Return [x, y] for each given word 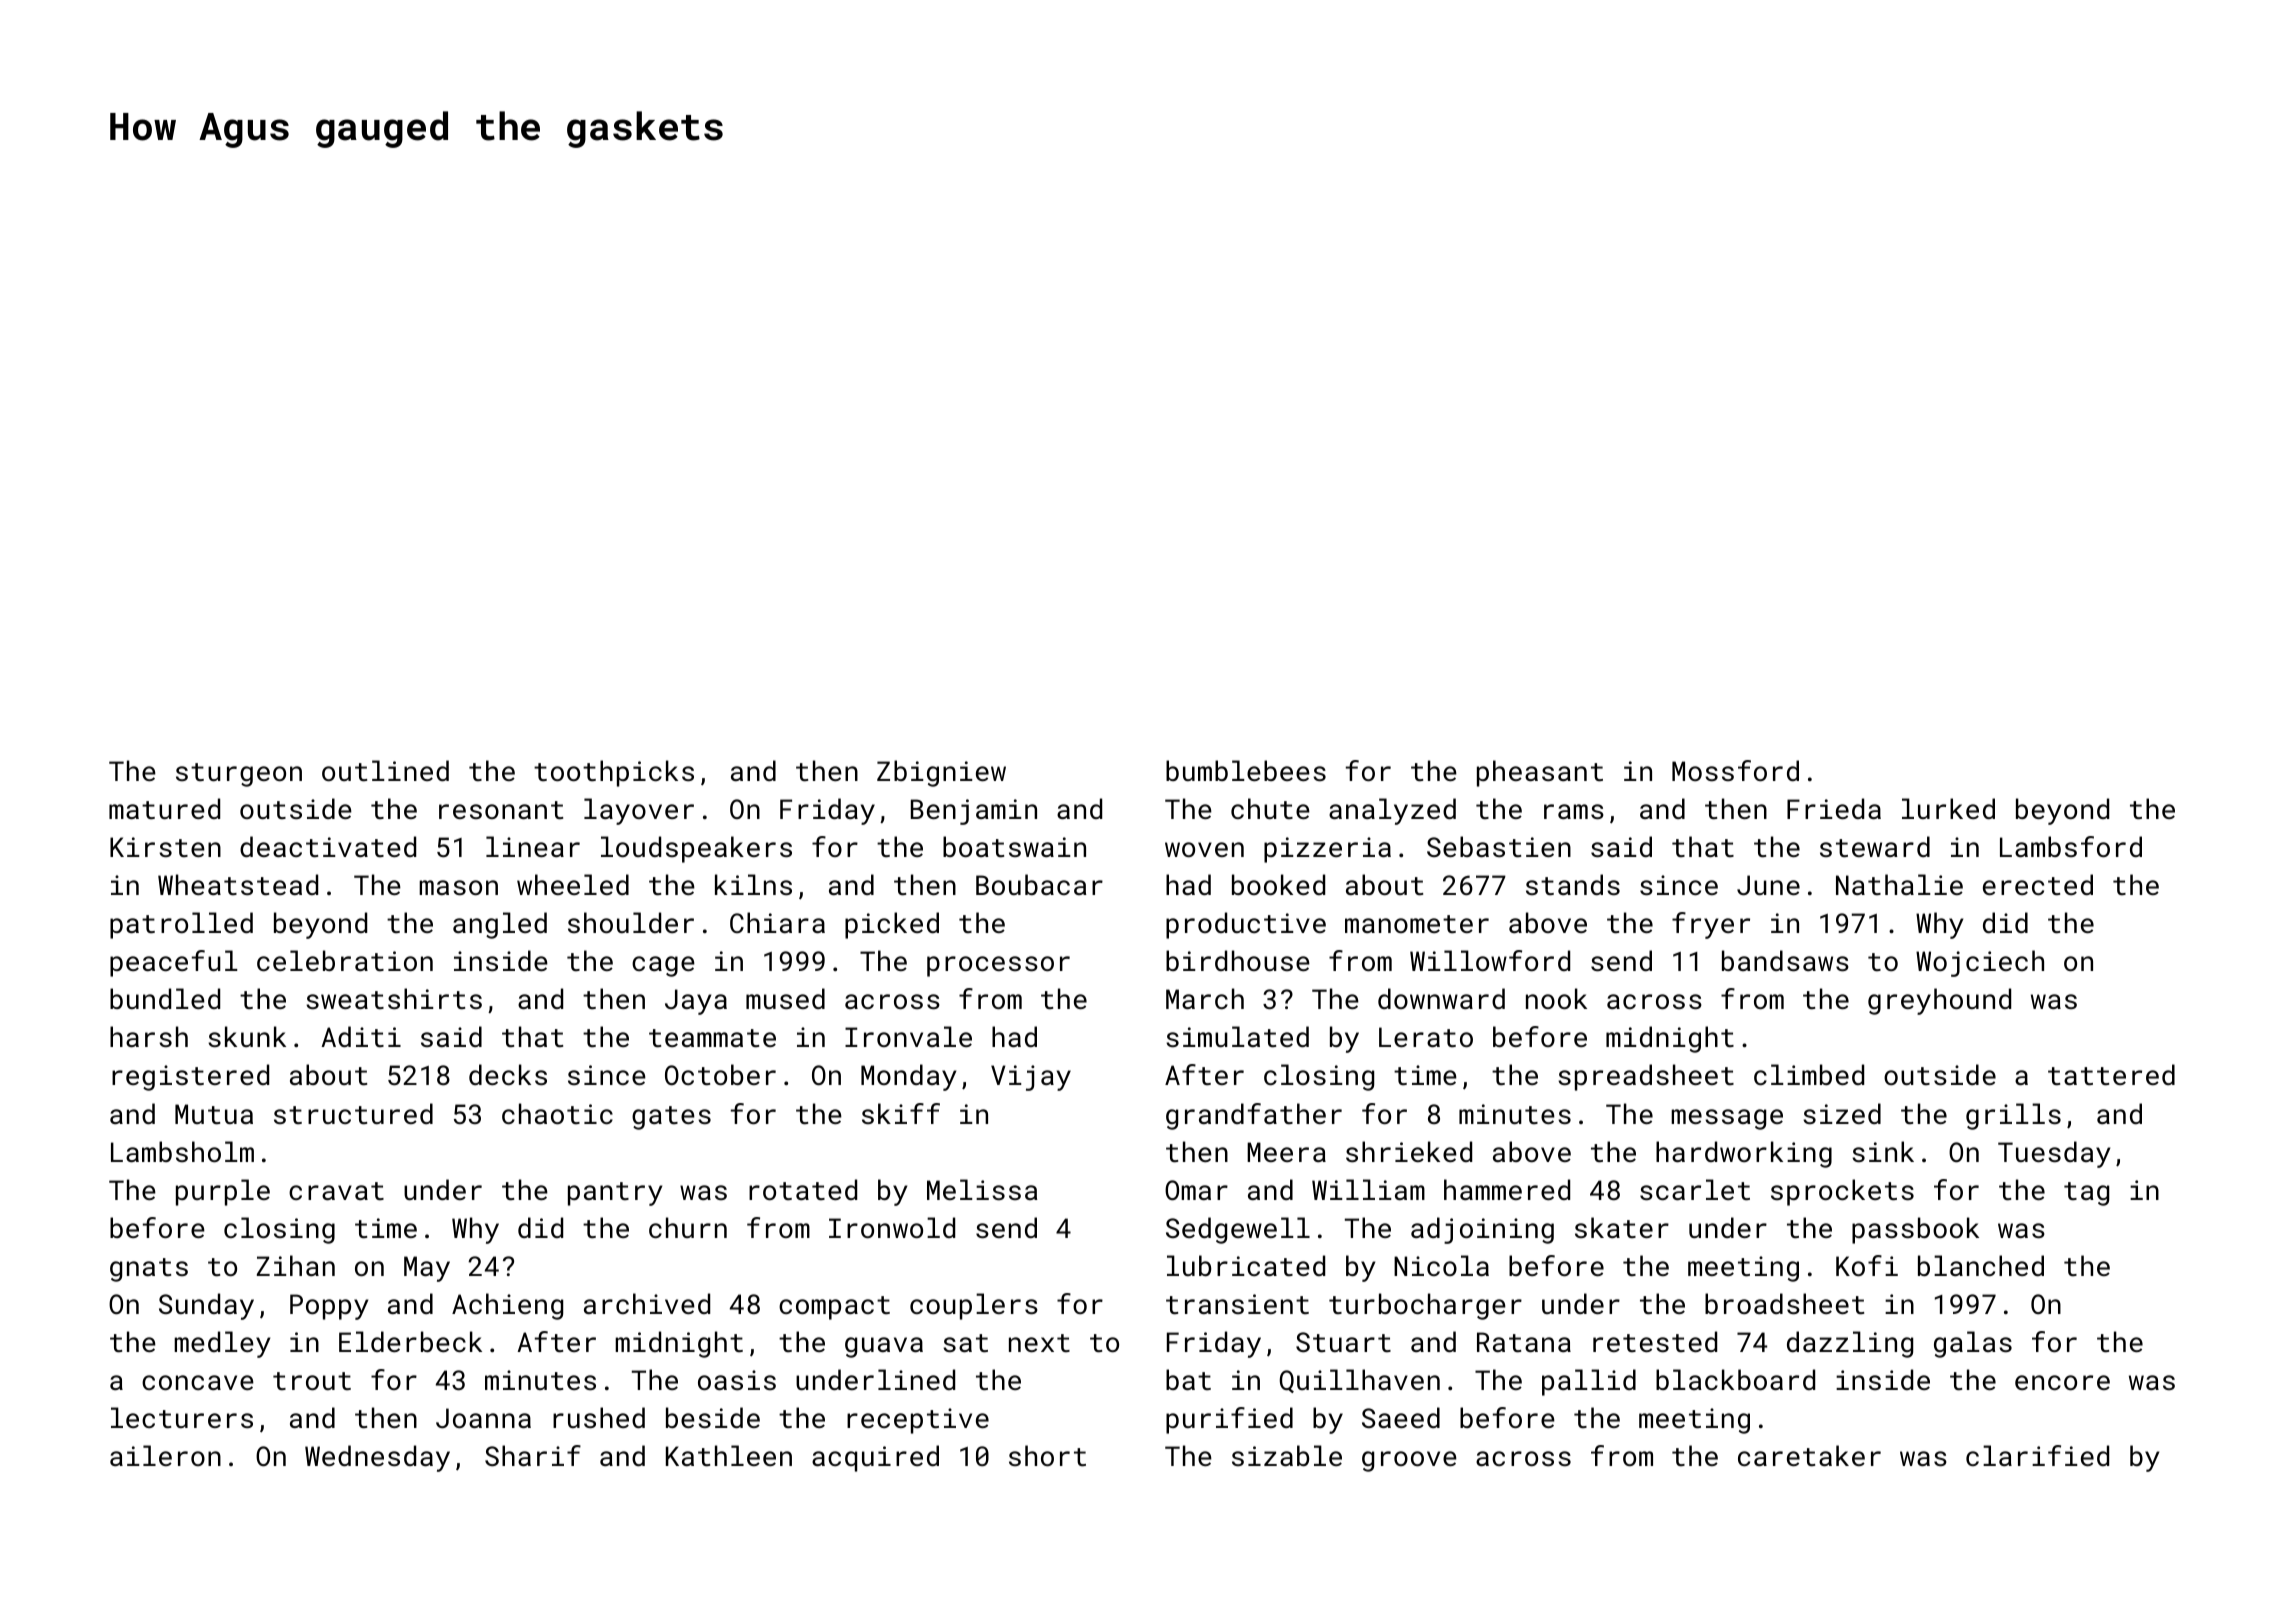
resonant [501, 810]
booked [1278, 884]
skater [1622, 1227]
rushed [599, 1417]
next [1039, 1343]
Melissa [982, 1189]
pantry [615, 1194]
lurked [1948, 808]
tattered [2111, 1075]
